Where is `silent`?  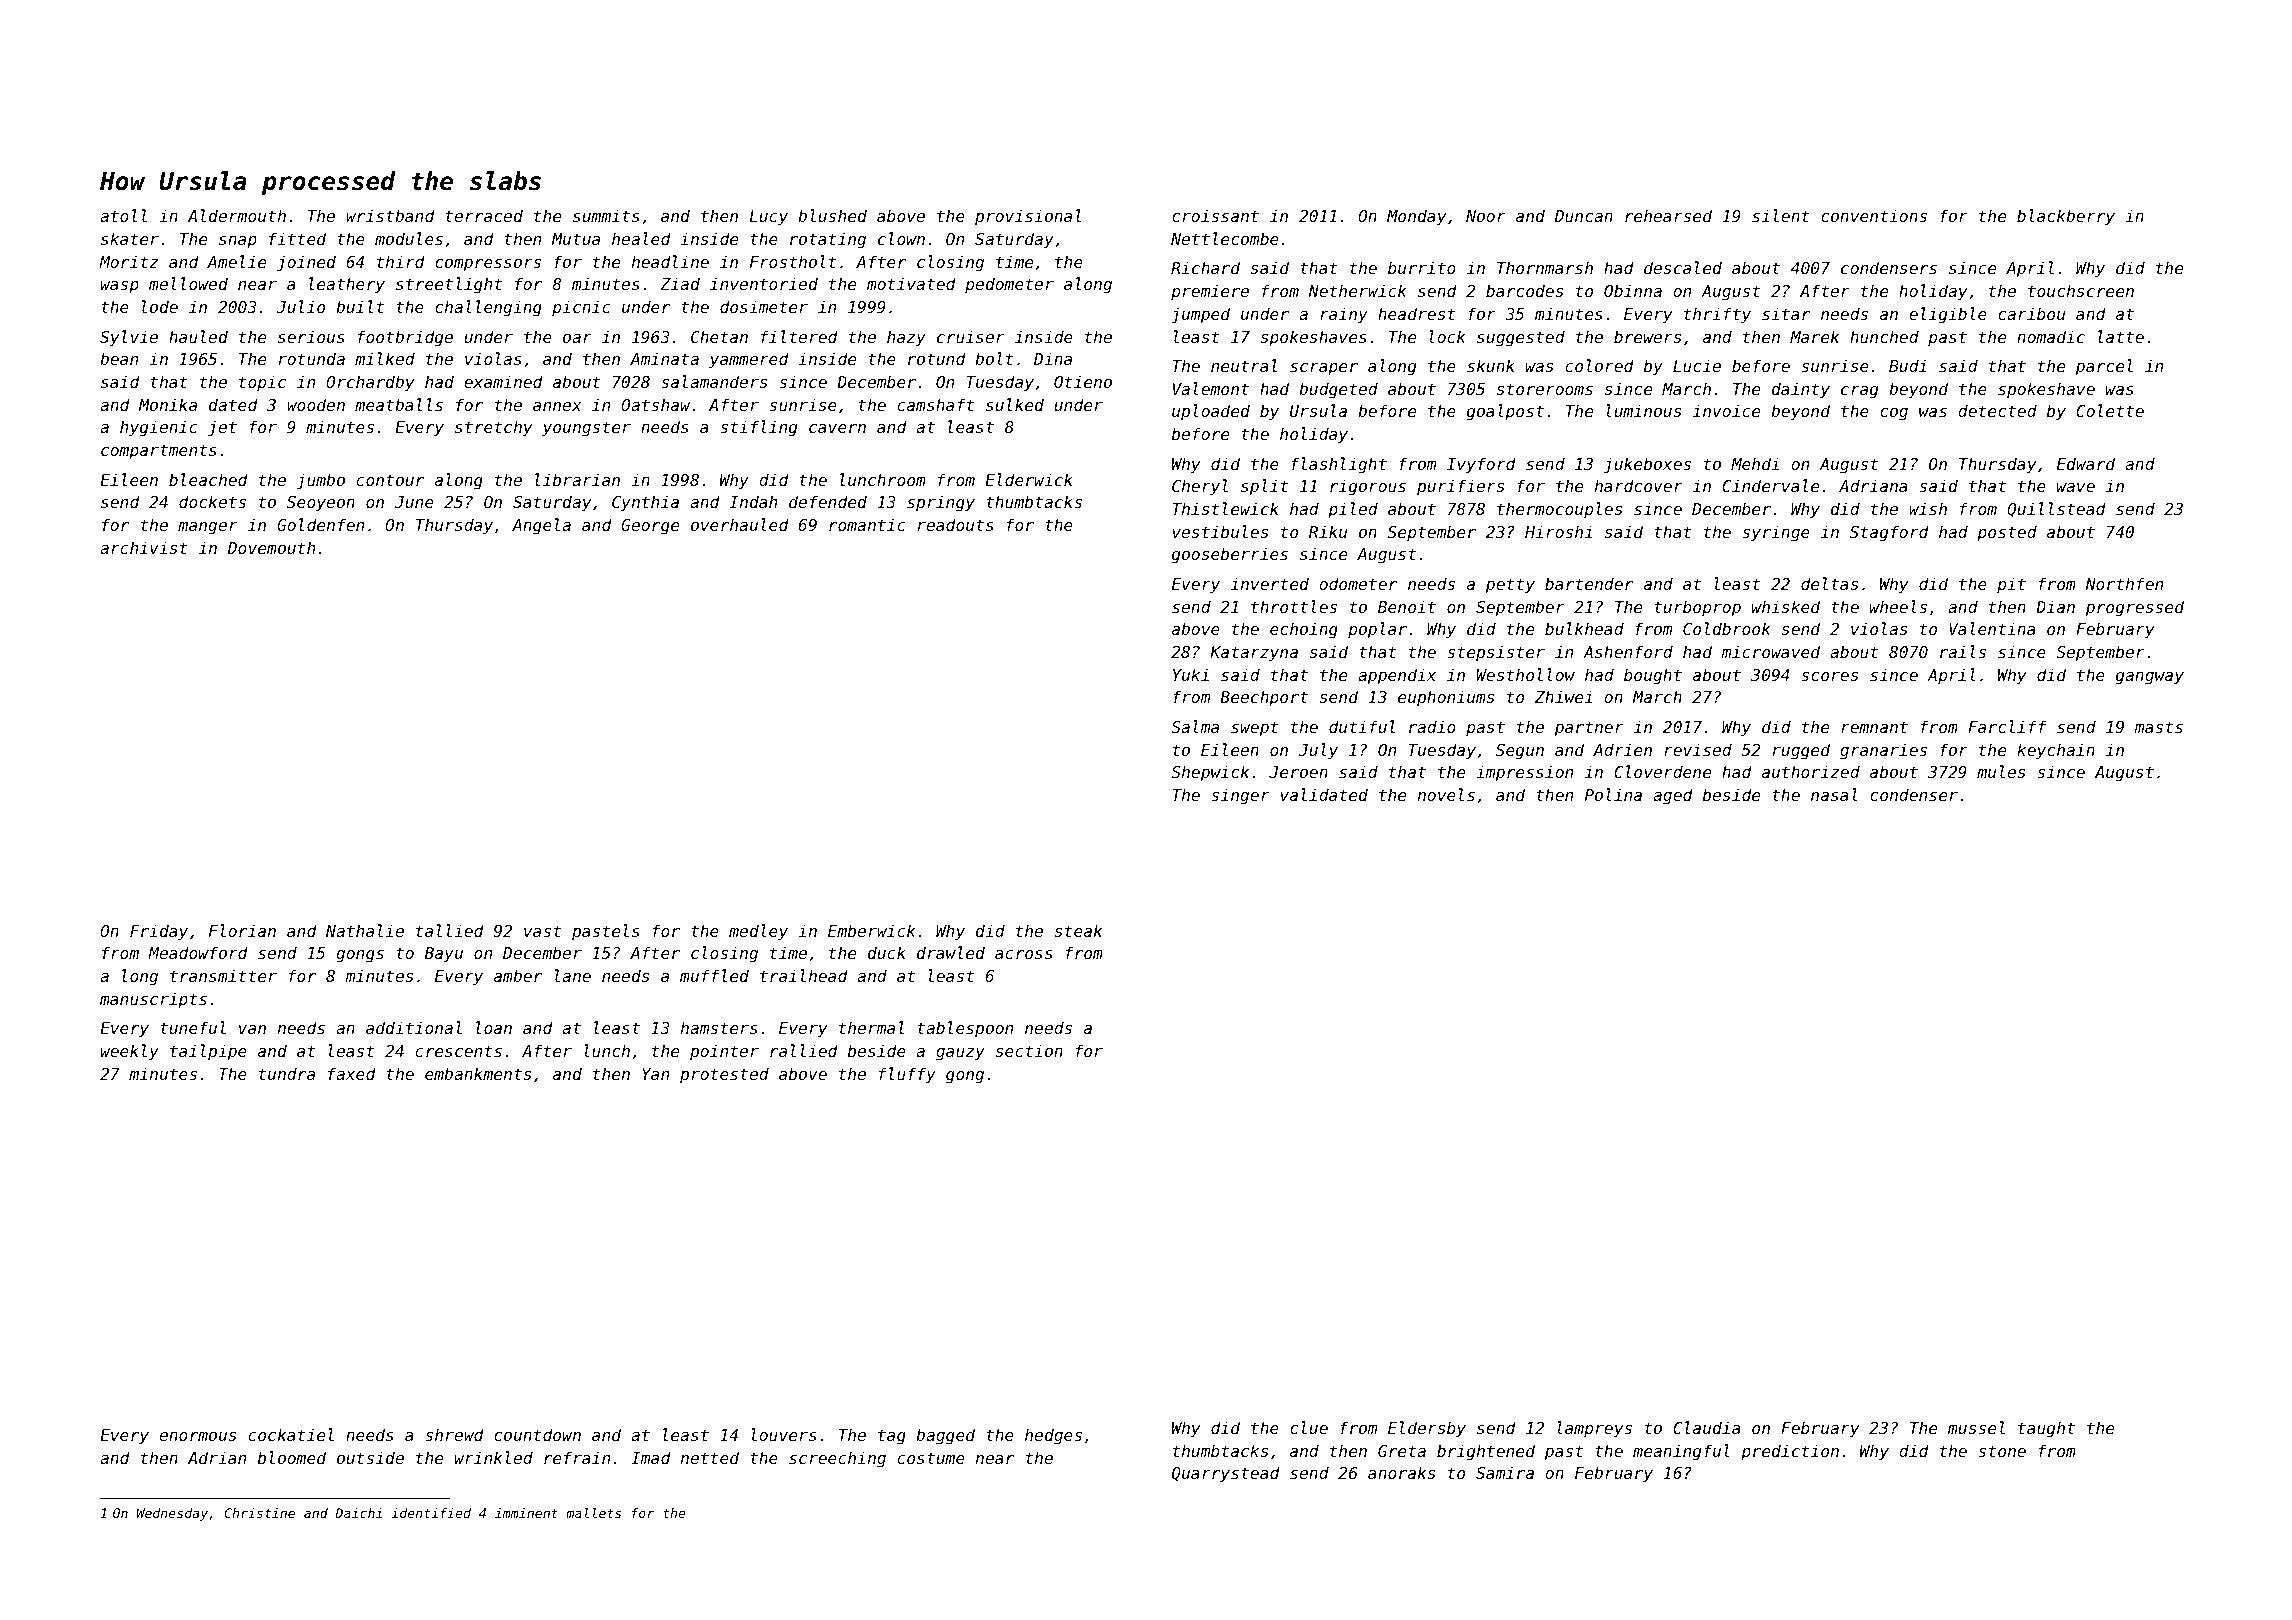 silent is located at coordinates (1781, 215).
